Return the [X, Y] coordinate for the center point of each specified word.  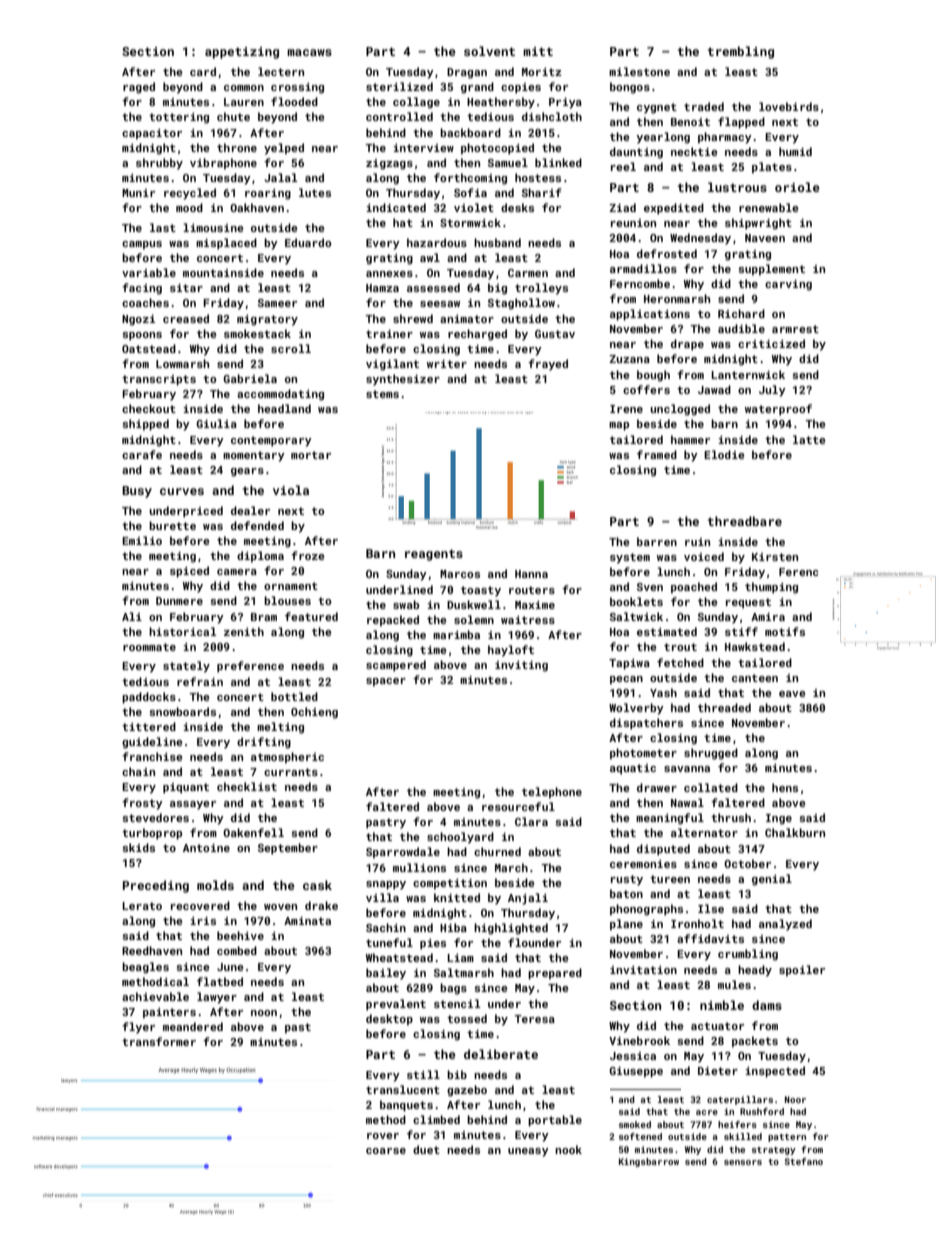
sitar [186, 288]
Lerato [142, 906]
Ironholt [697, 923]
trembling [741, 52]
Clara [531, 821]
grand [477, 88]
